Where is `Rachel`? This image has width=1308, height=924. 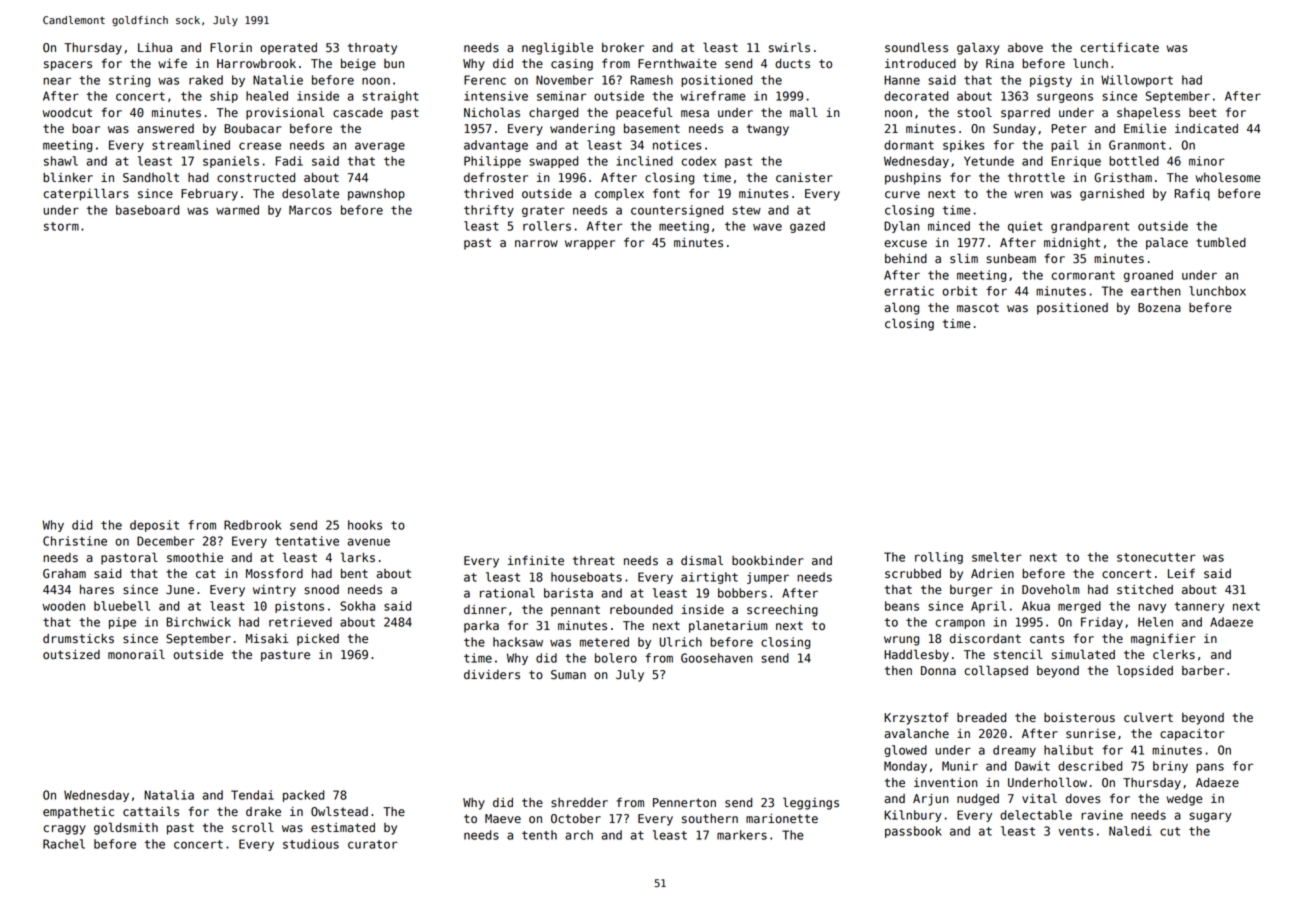
Rachel is located at coordinates (64, 844).
